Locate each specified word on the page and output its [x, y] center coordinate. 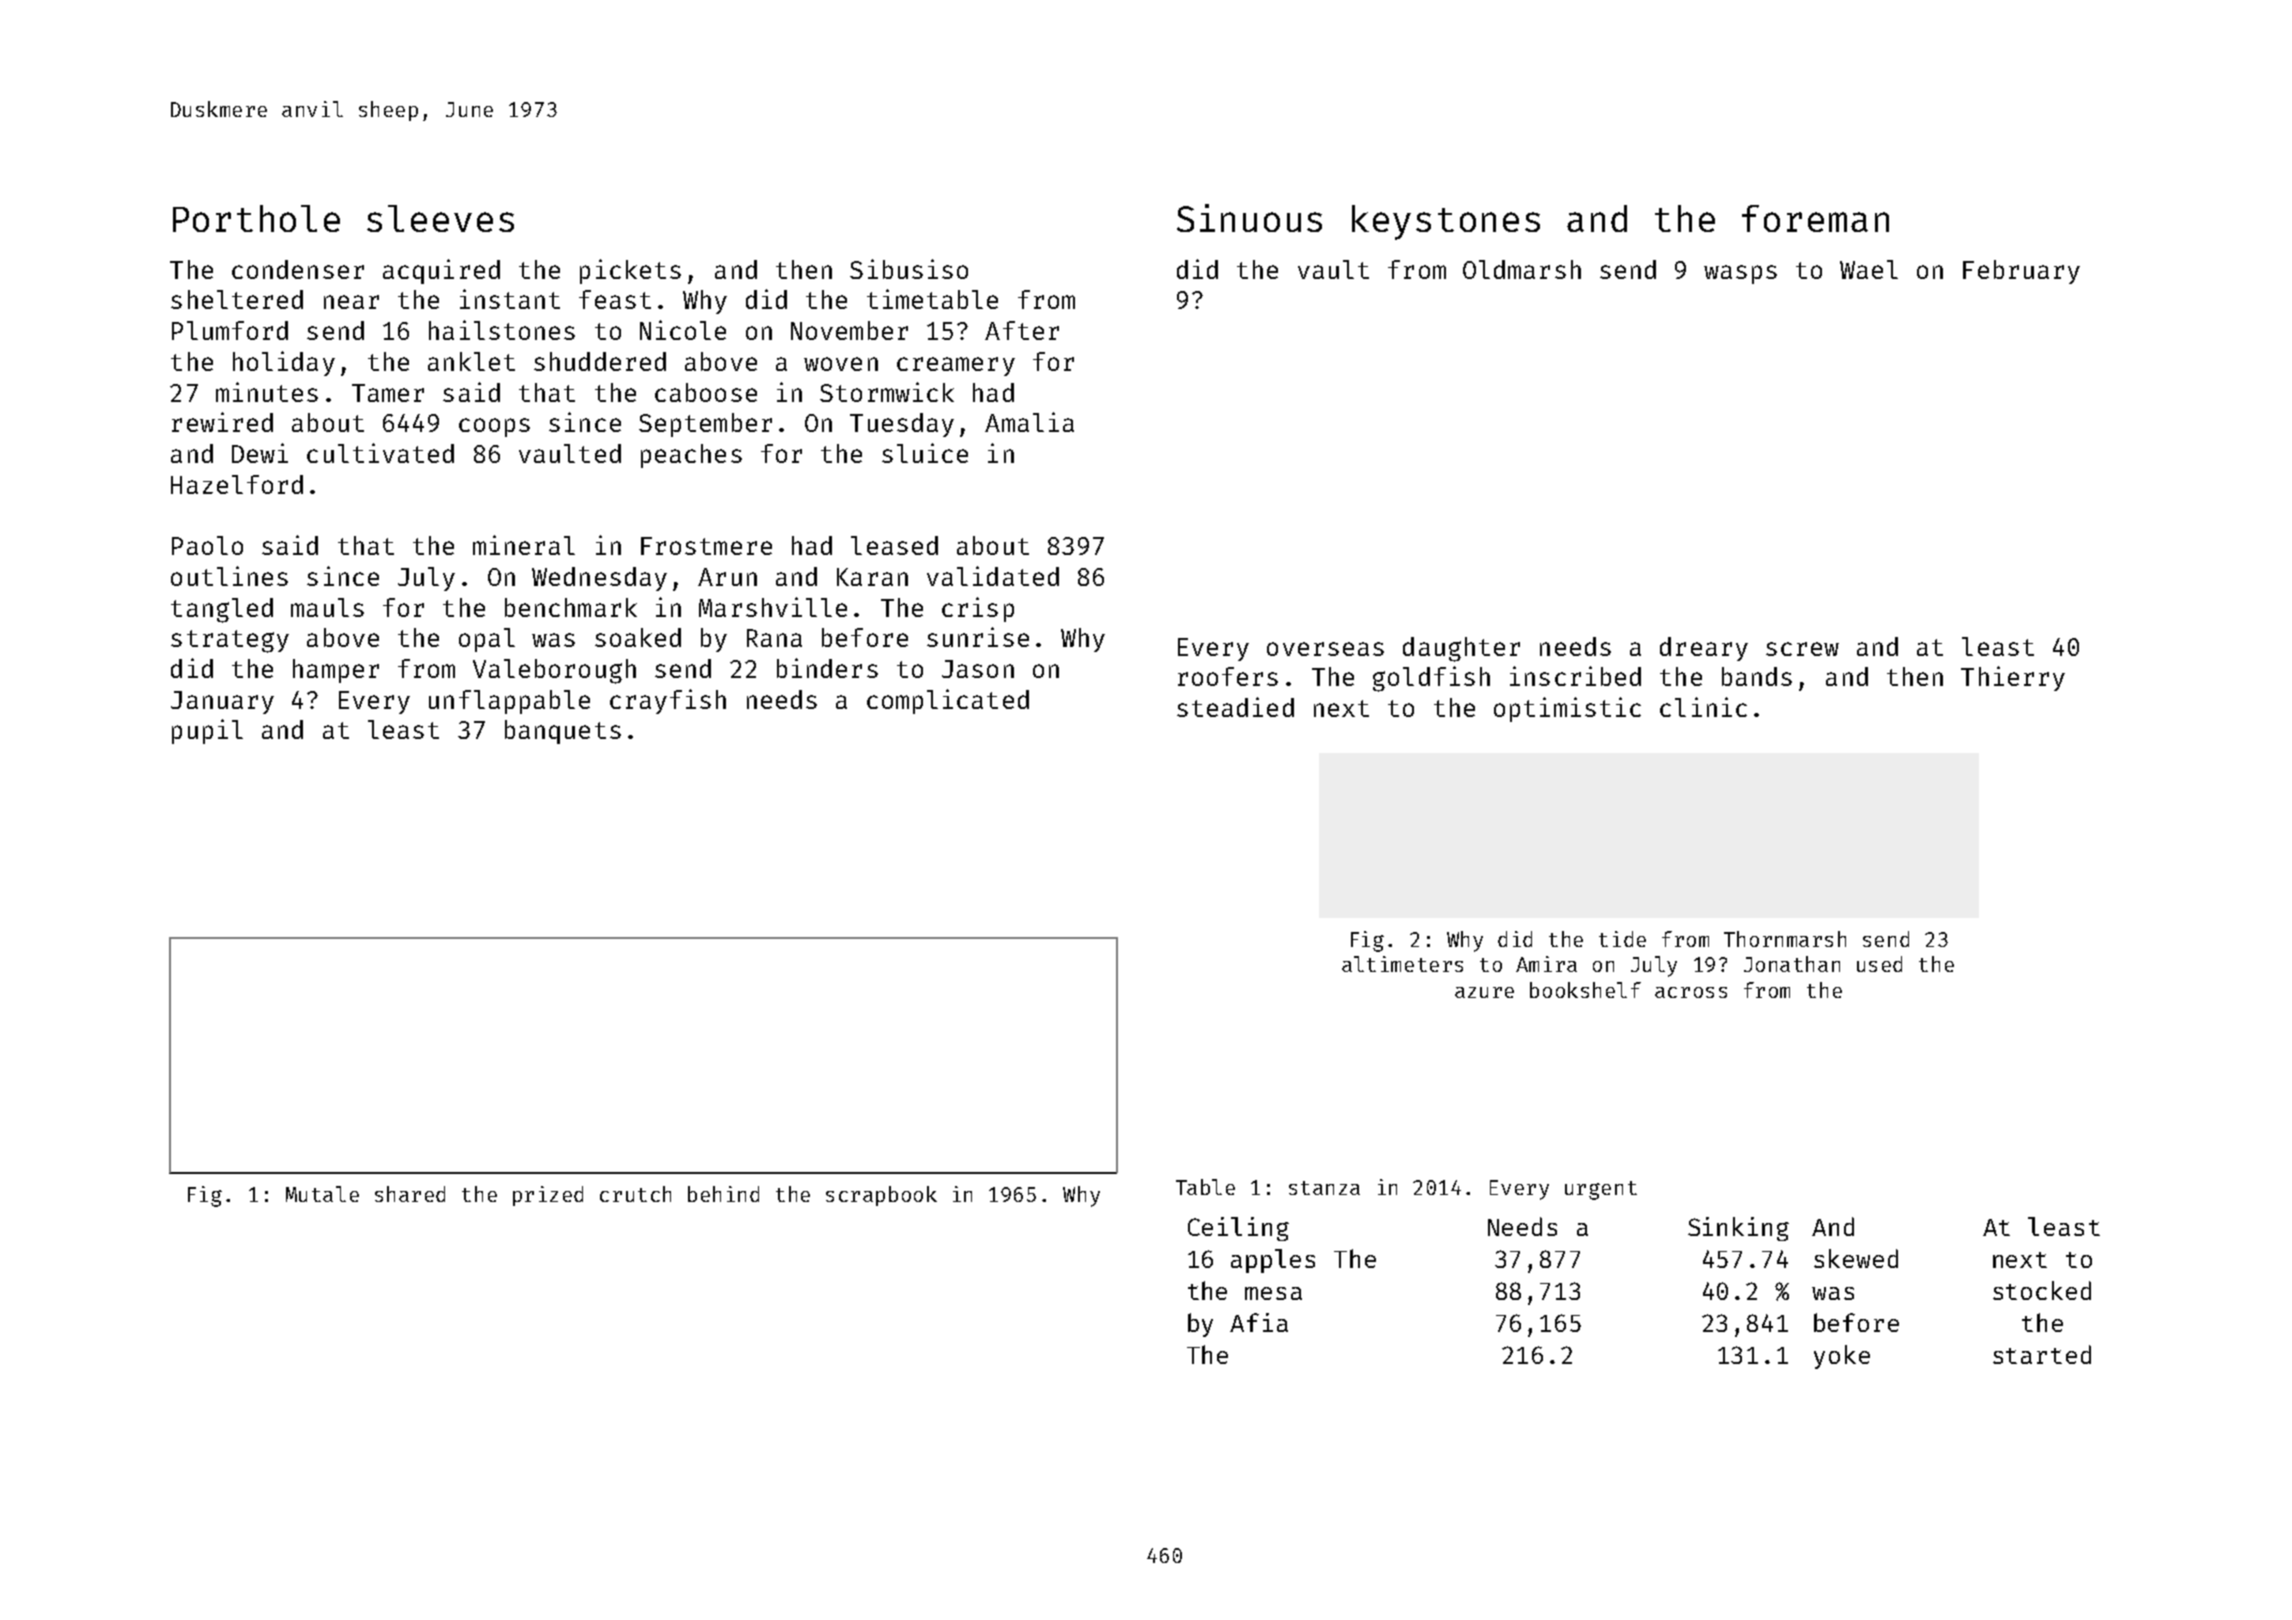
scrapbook [881, 1196]
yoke [1842, 1357]
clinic [1703, 707]
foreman [1815, 218]
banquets [563, 732]
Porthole [256, 218]
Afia [1259, 1322]
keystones [1446, 222]
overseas [1325, 649]
